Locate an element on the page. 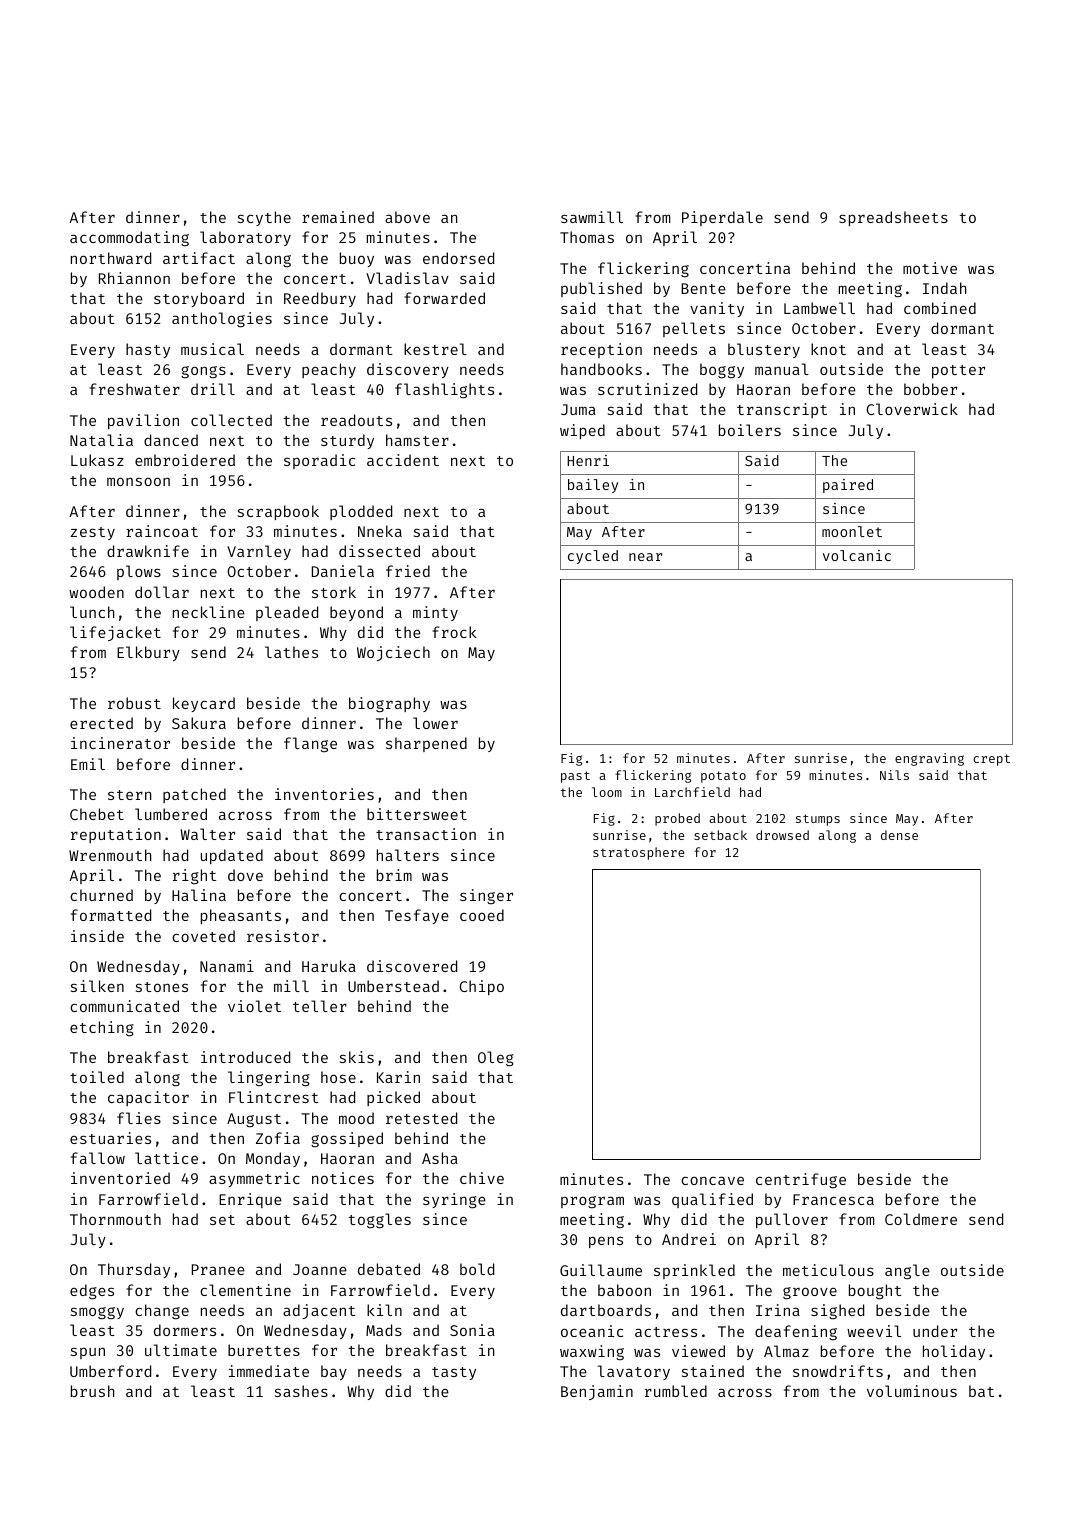 This document has height=1530, width=1082. stratosphere is located at coordinates (638, 853).
